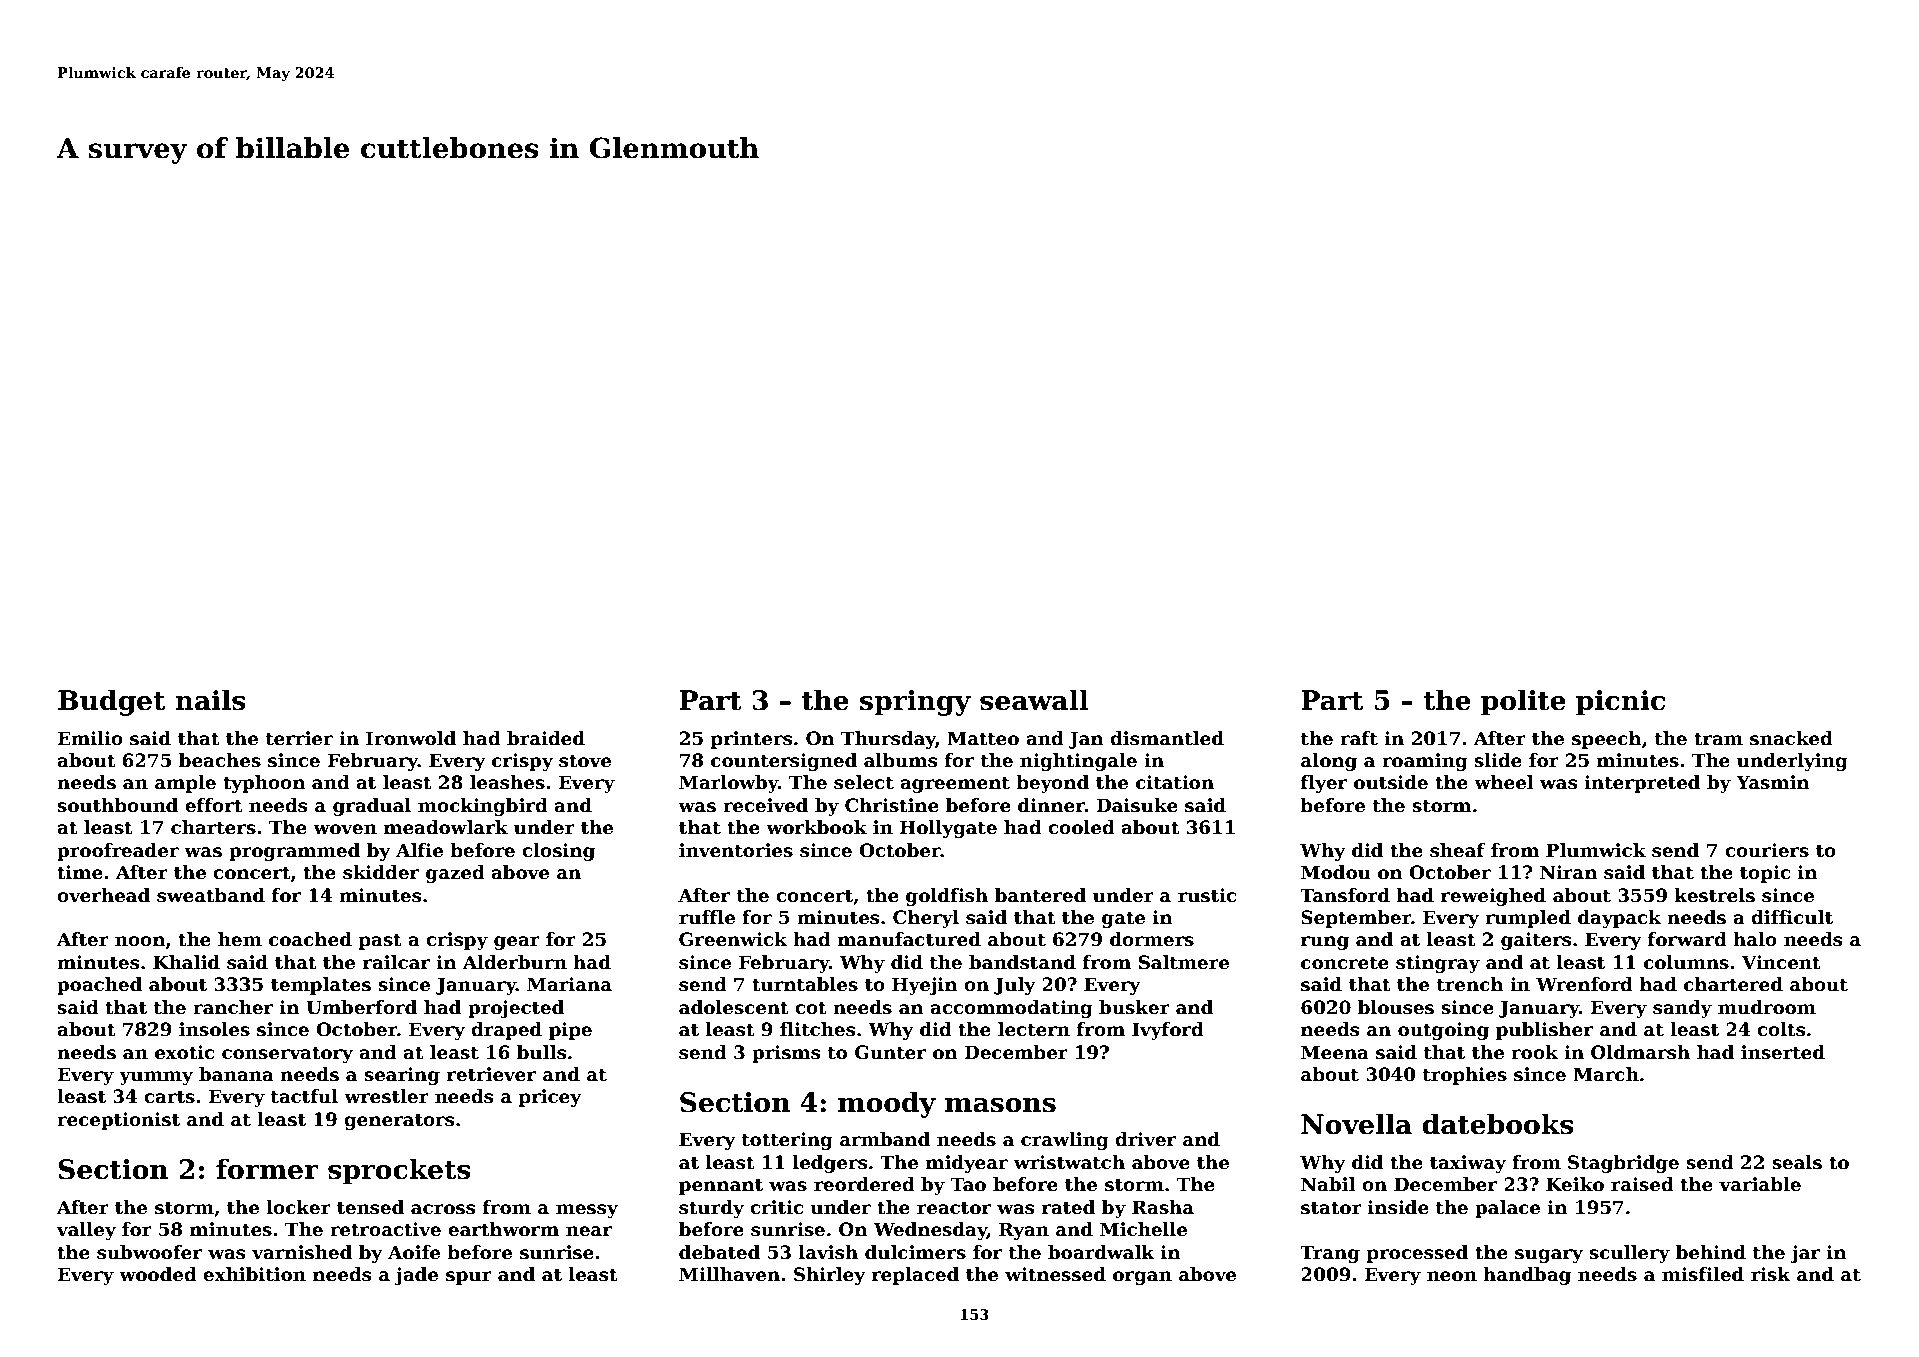  What do you see at coordinates (411, 738) in the screenshot?
I see `Ironwold` at bounding box center [411, 738].
